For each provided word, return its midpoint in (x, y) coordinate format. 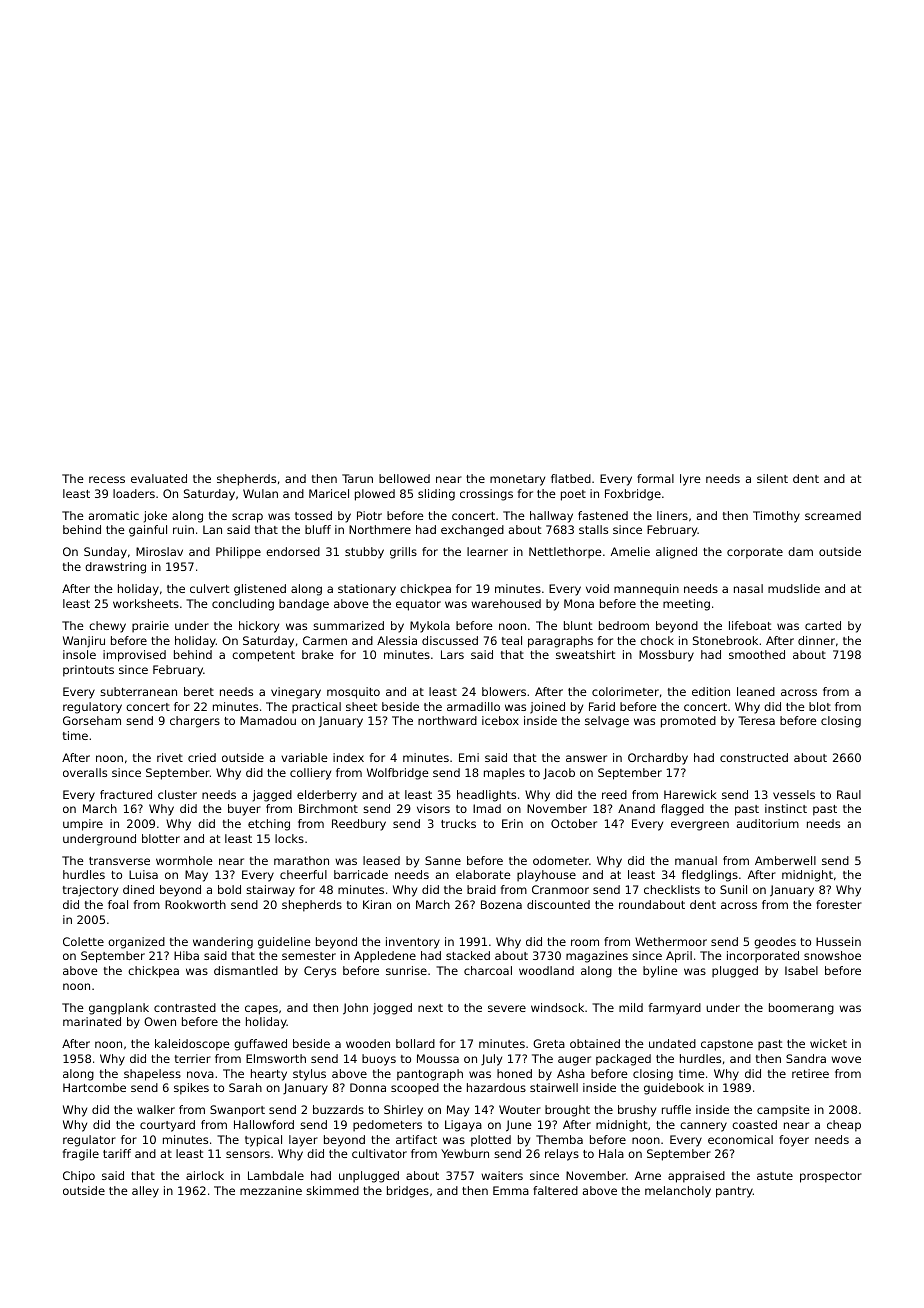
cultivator (379, 1153)
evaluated (159, 478)
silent (772, 478)
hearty (269, 1075)
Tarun (357, 478)
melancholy (678, 1192)
